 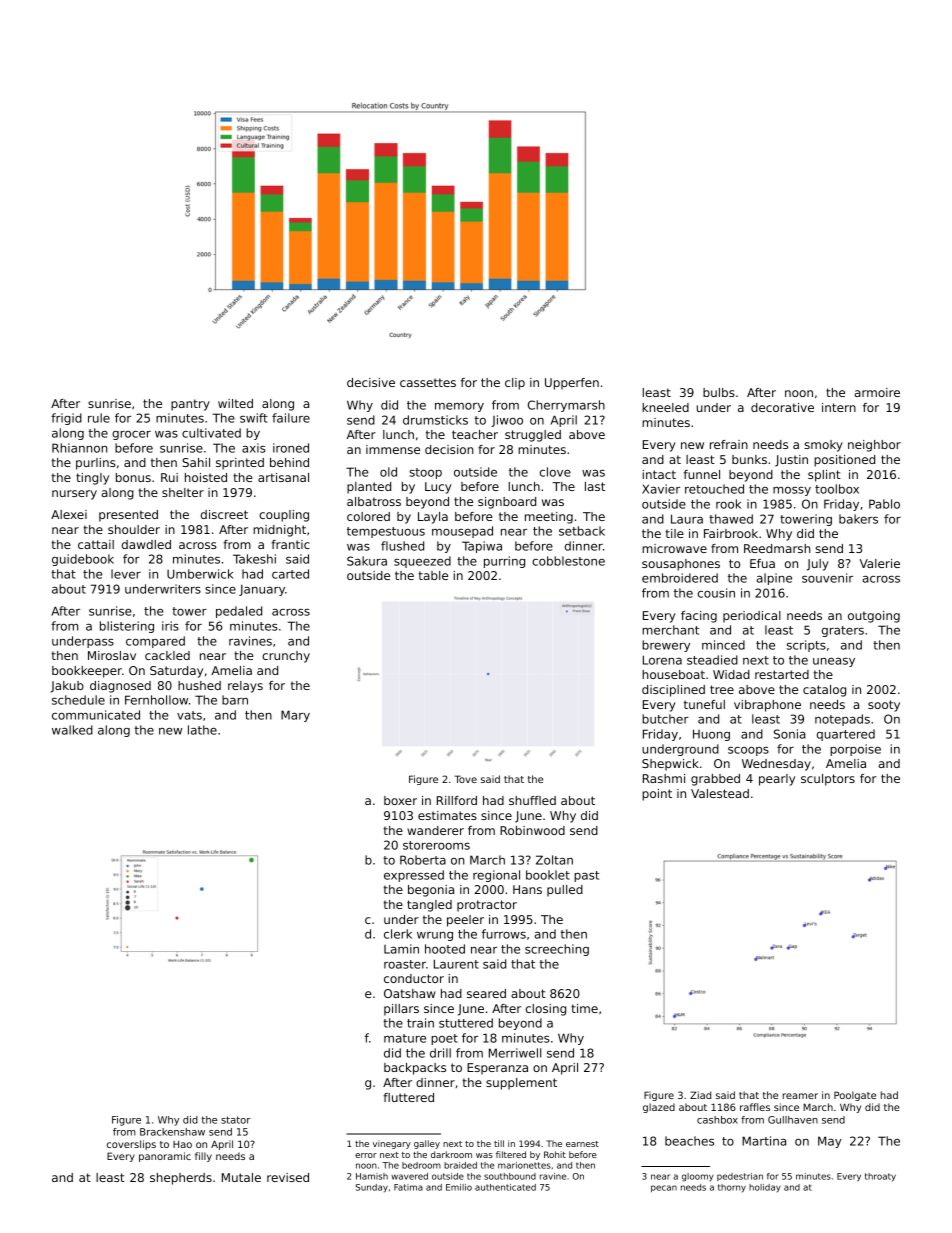 What do you see at coordinates (398, 934) in the screenshot?
I see `clerk` at bounding box center [398, 934].
